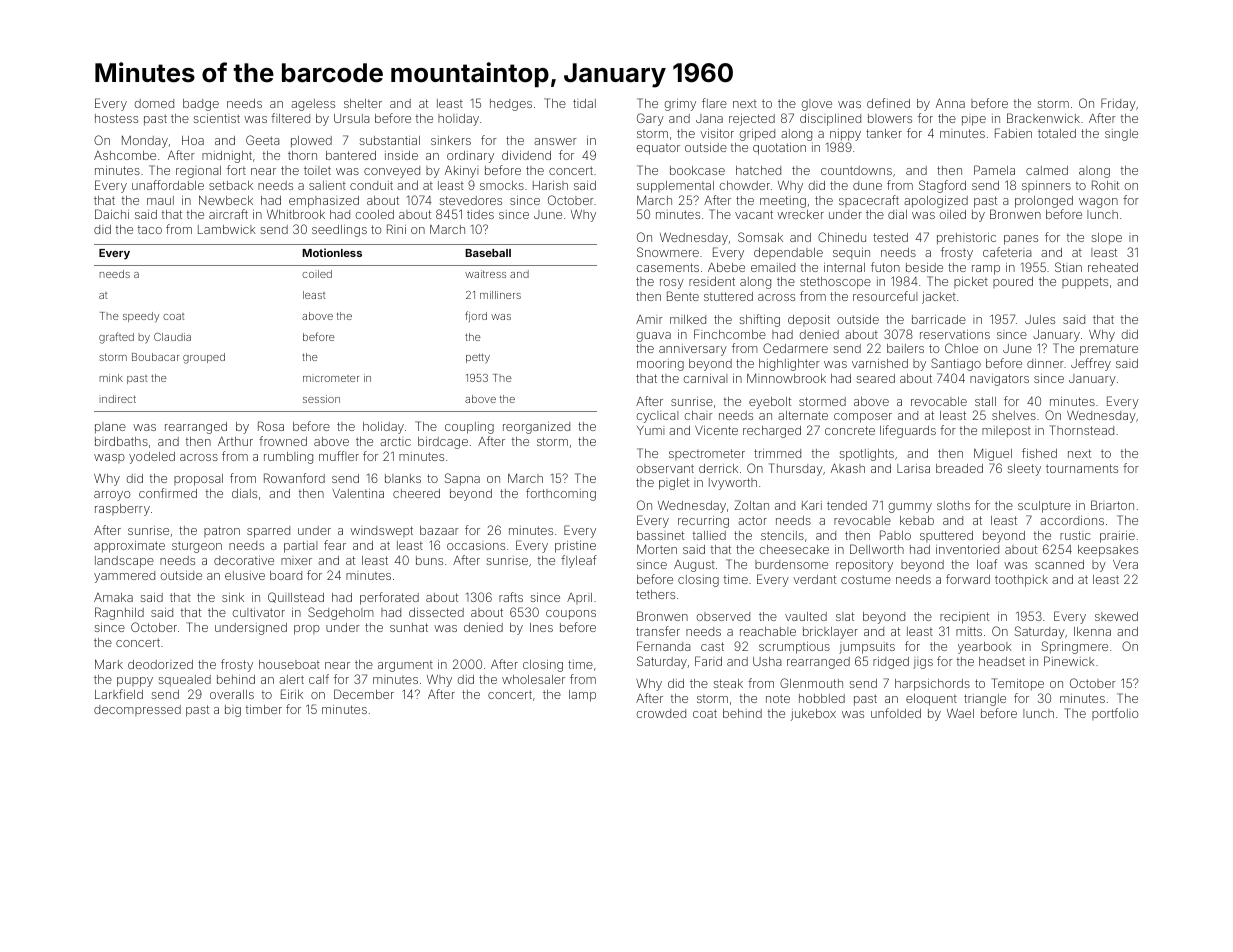 The height and width of the screenshot is (952, 1233). What do you see at coordinates (469, 428) in the screenshot?
I see `coupling` at bounding box center [469, 428].
